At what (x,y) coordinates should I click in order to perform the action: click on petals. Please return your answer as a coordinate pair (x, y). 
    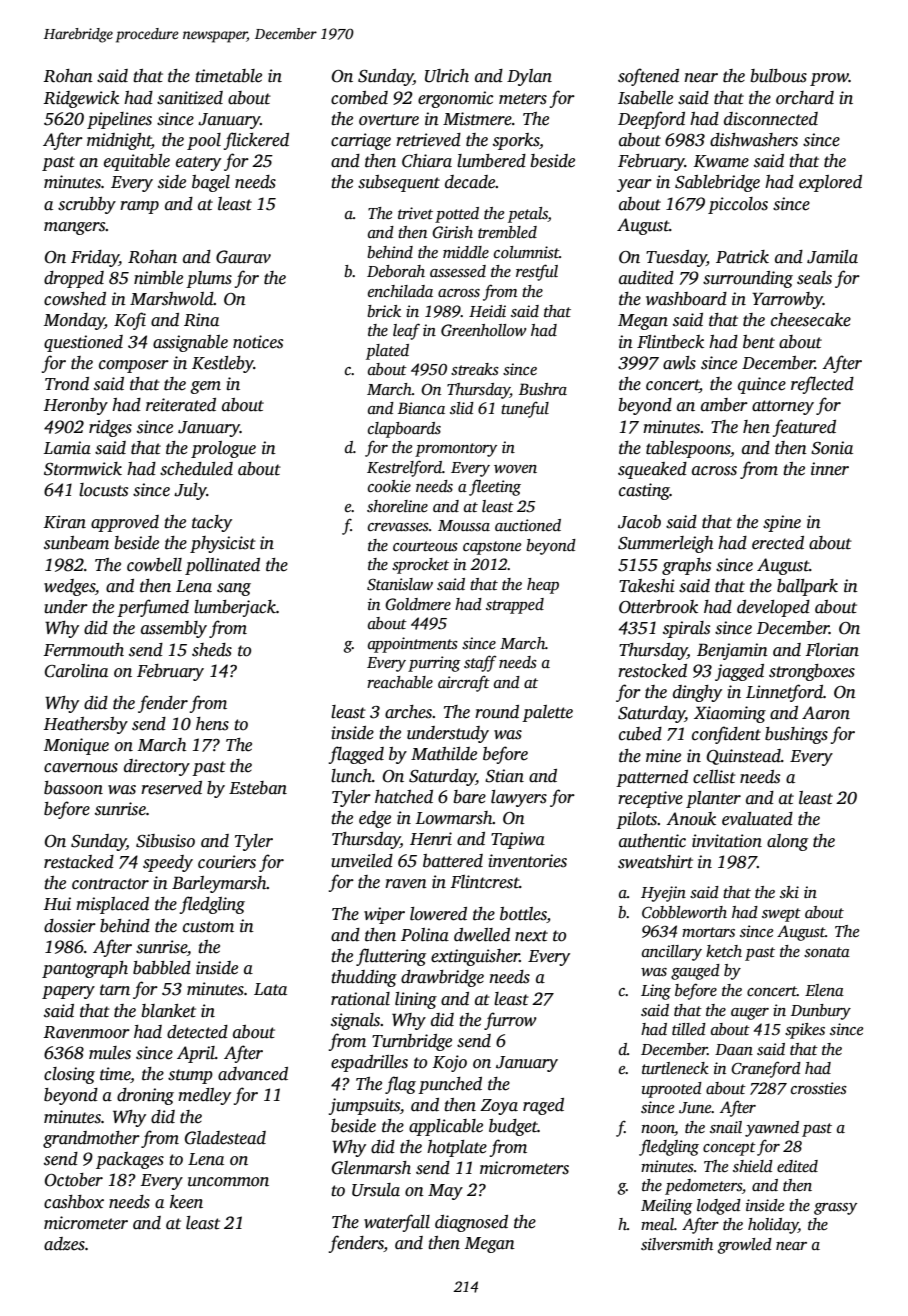
    Looking at the image, I should click on (528, 215).
